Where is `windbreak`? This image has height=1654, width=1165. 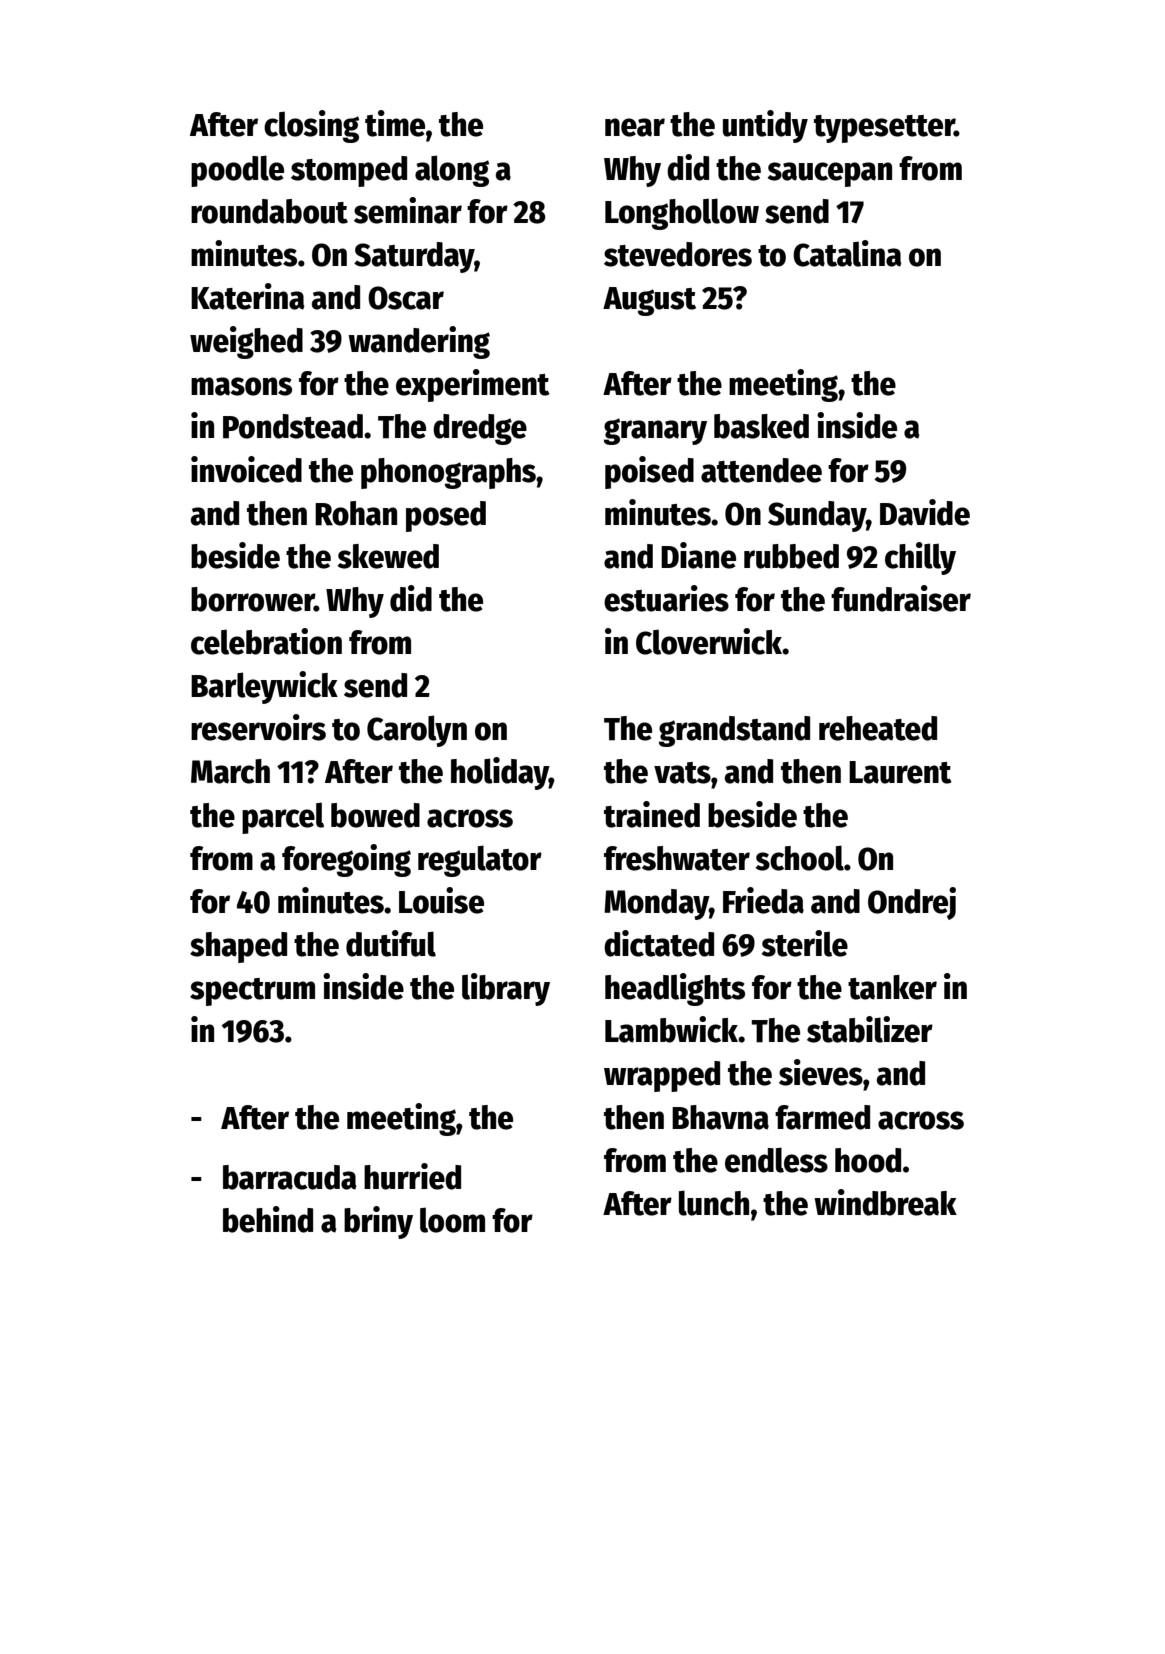
windbreak is located at coordinates (885, 1202).
